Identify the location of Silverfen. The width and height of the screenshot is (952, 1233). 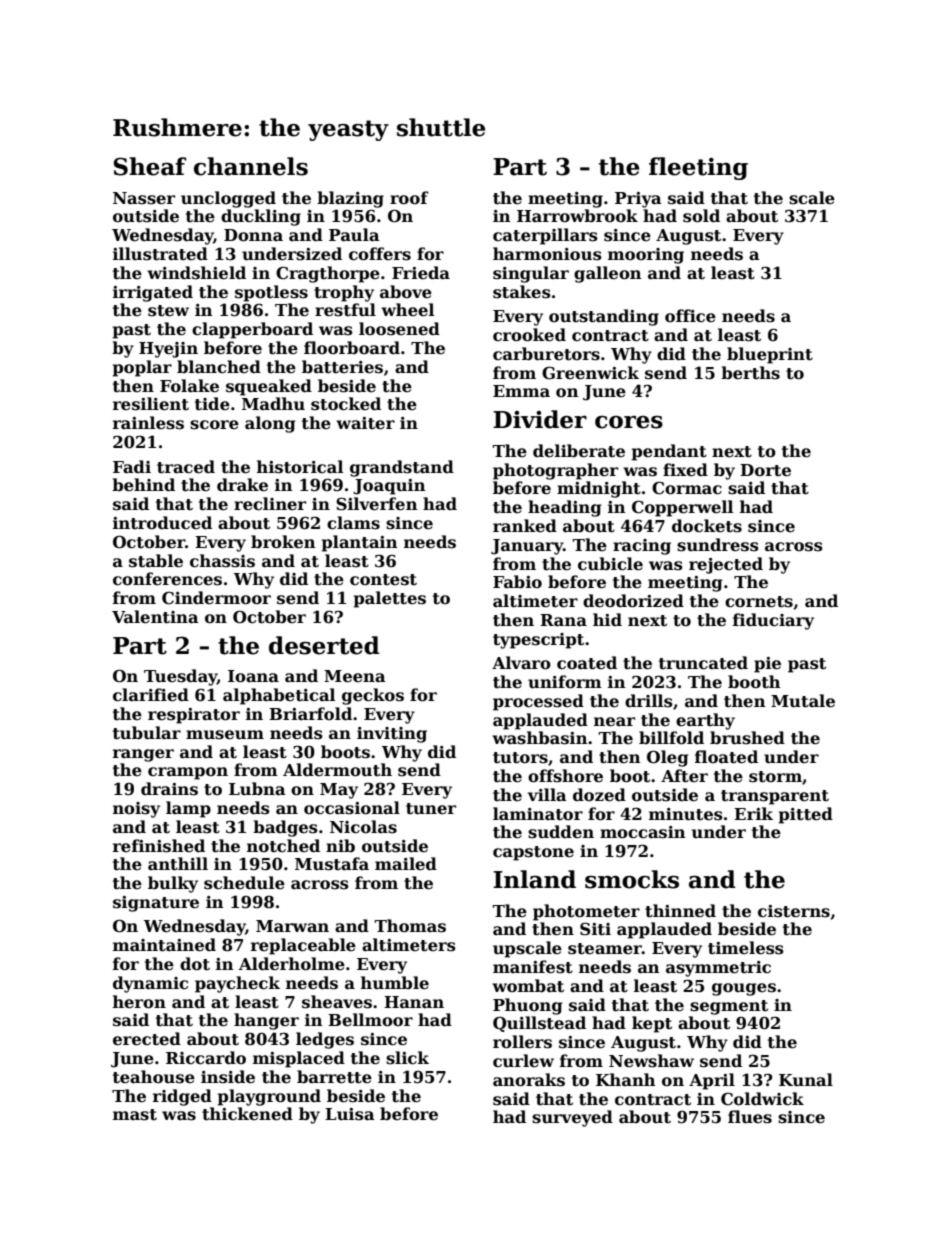
(377, 504).
